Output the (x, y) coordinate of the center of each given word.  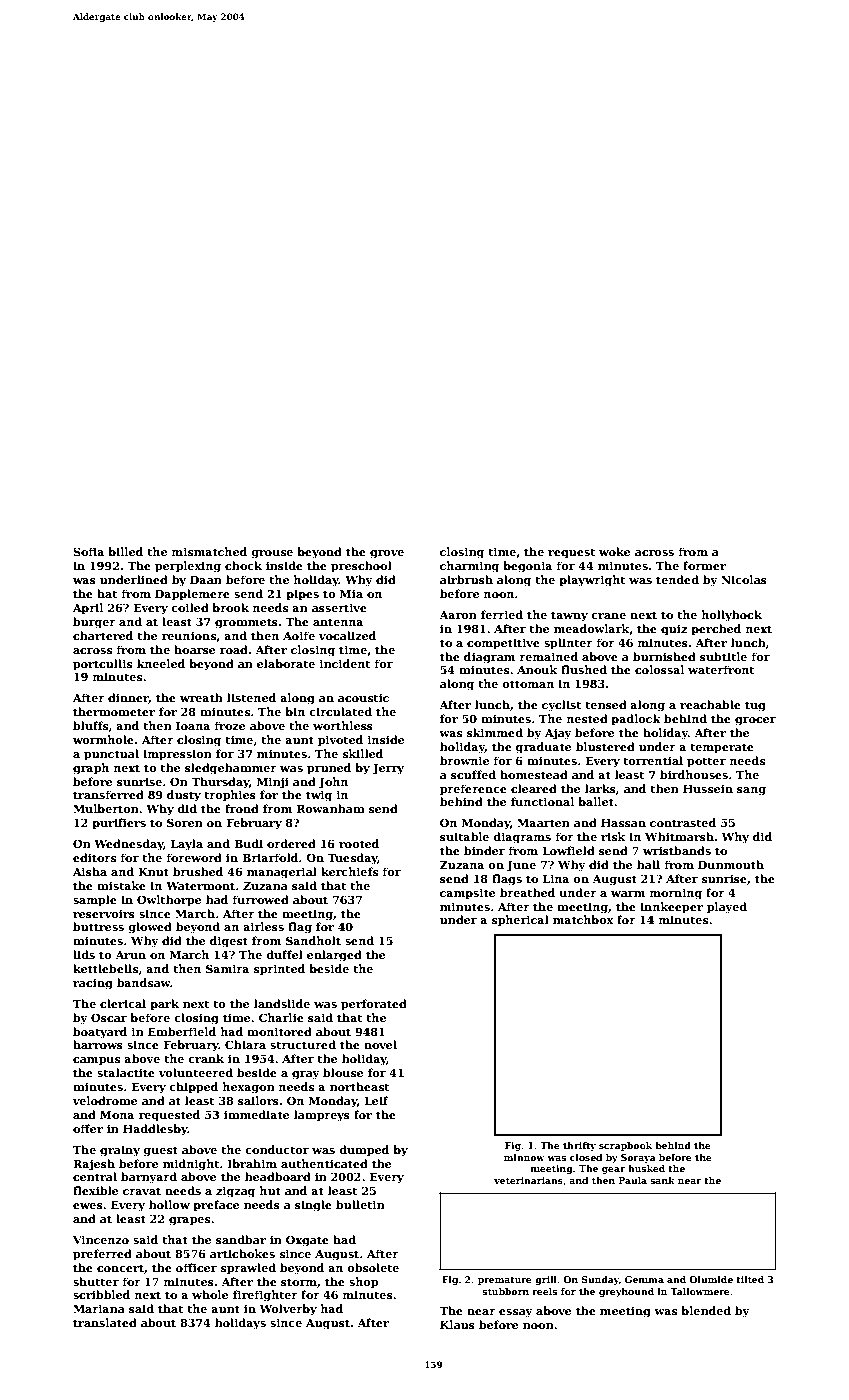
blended (706, 1310)
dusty (184, 796)
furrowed (260, 899)
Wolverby (288, 1310)
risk (613, 836)
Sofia (88, 551)
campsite (467, 894)
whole (210, 1294)
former (704, 565)
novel (380, 1044)
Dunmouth (731, 864)
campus (96, 1061)
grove (387, 554)
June (521, 866)
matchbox (583, 919)
